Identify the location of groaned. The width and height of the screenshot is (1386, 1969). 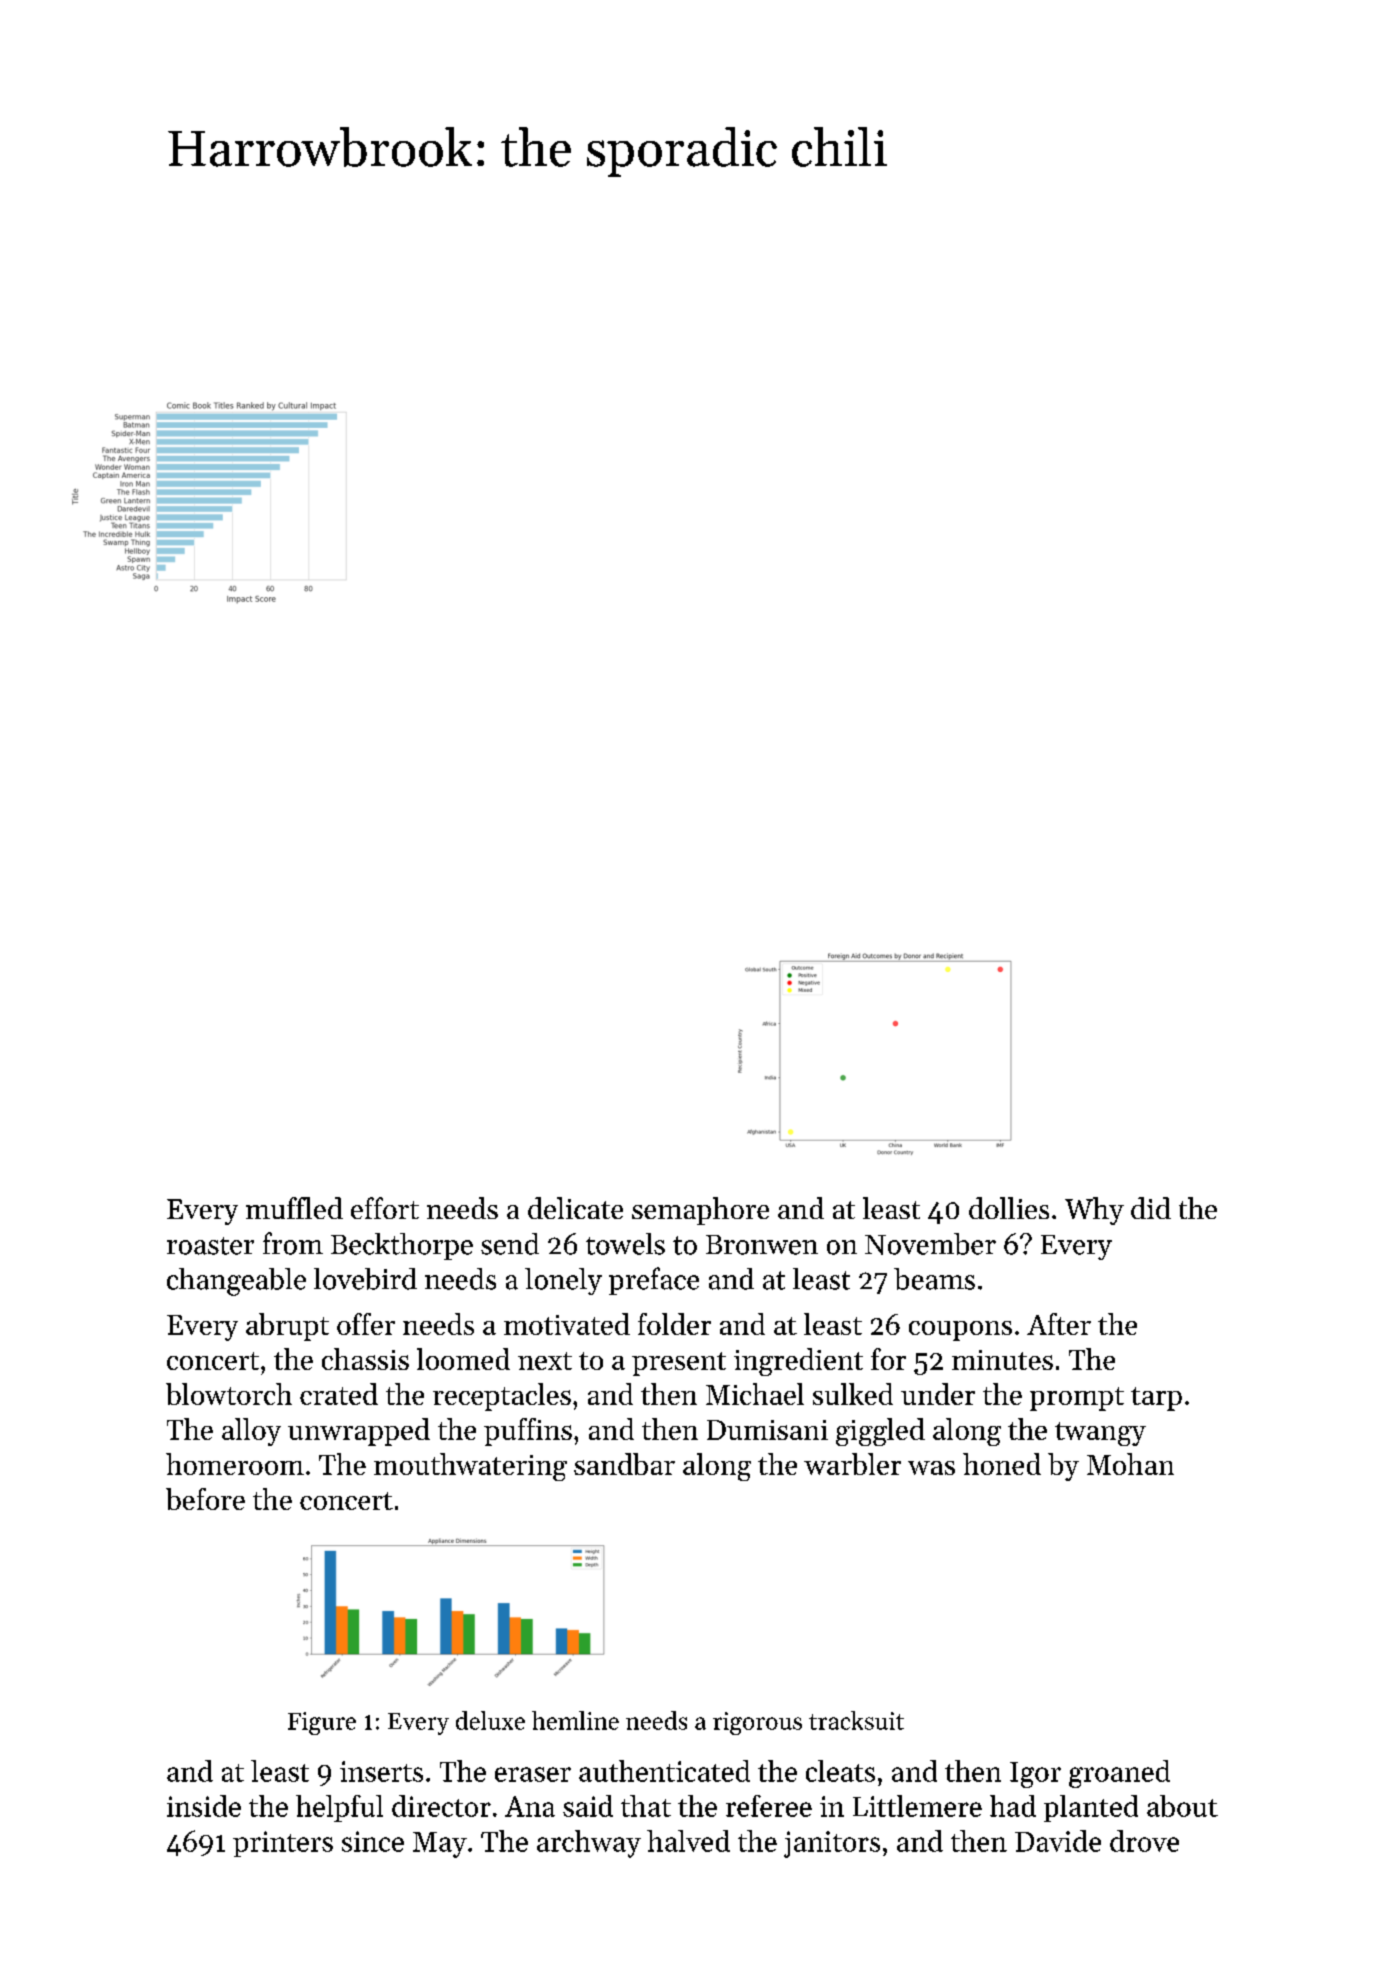
(1119, 1774).
